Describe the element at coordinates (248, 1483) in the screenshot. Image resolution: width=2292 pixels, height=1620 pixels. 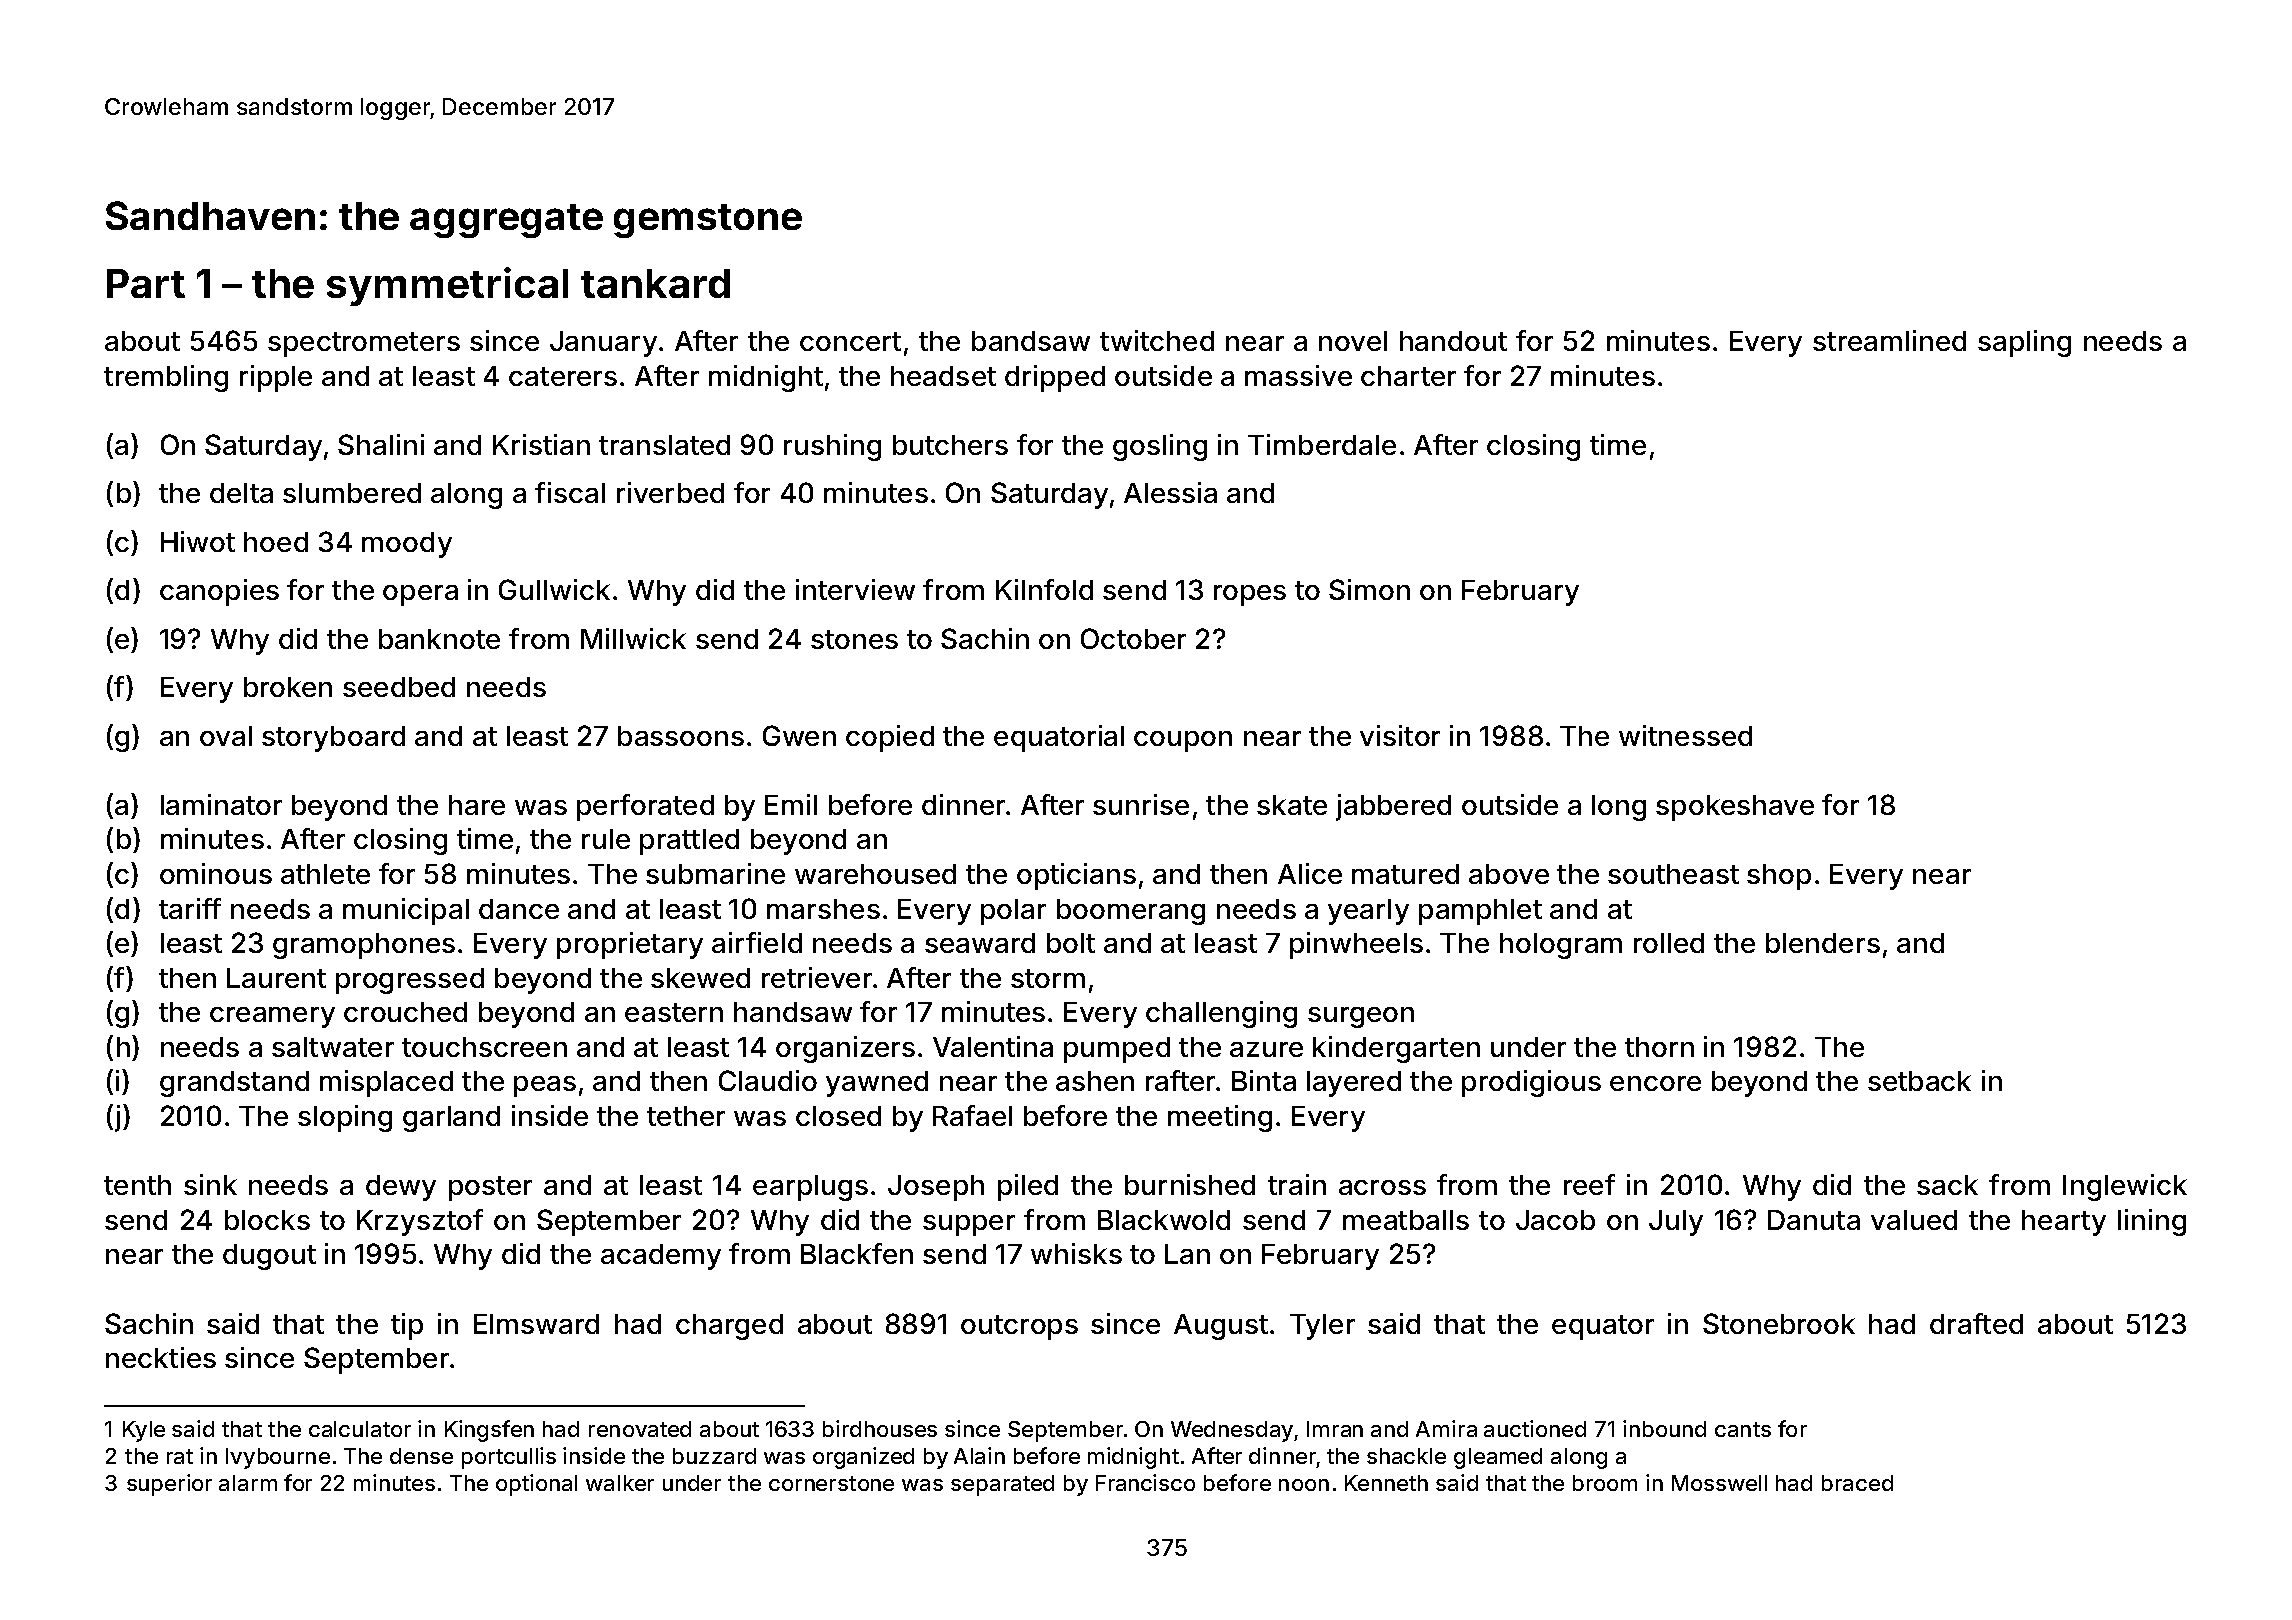
I see `alarm` at that location.
